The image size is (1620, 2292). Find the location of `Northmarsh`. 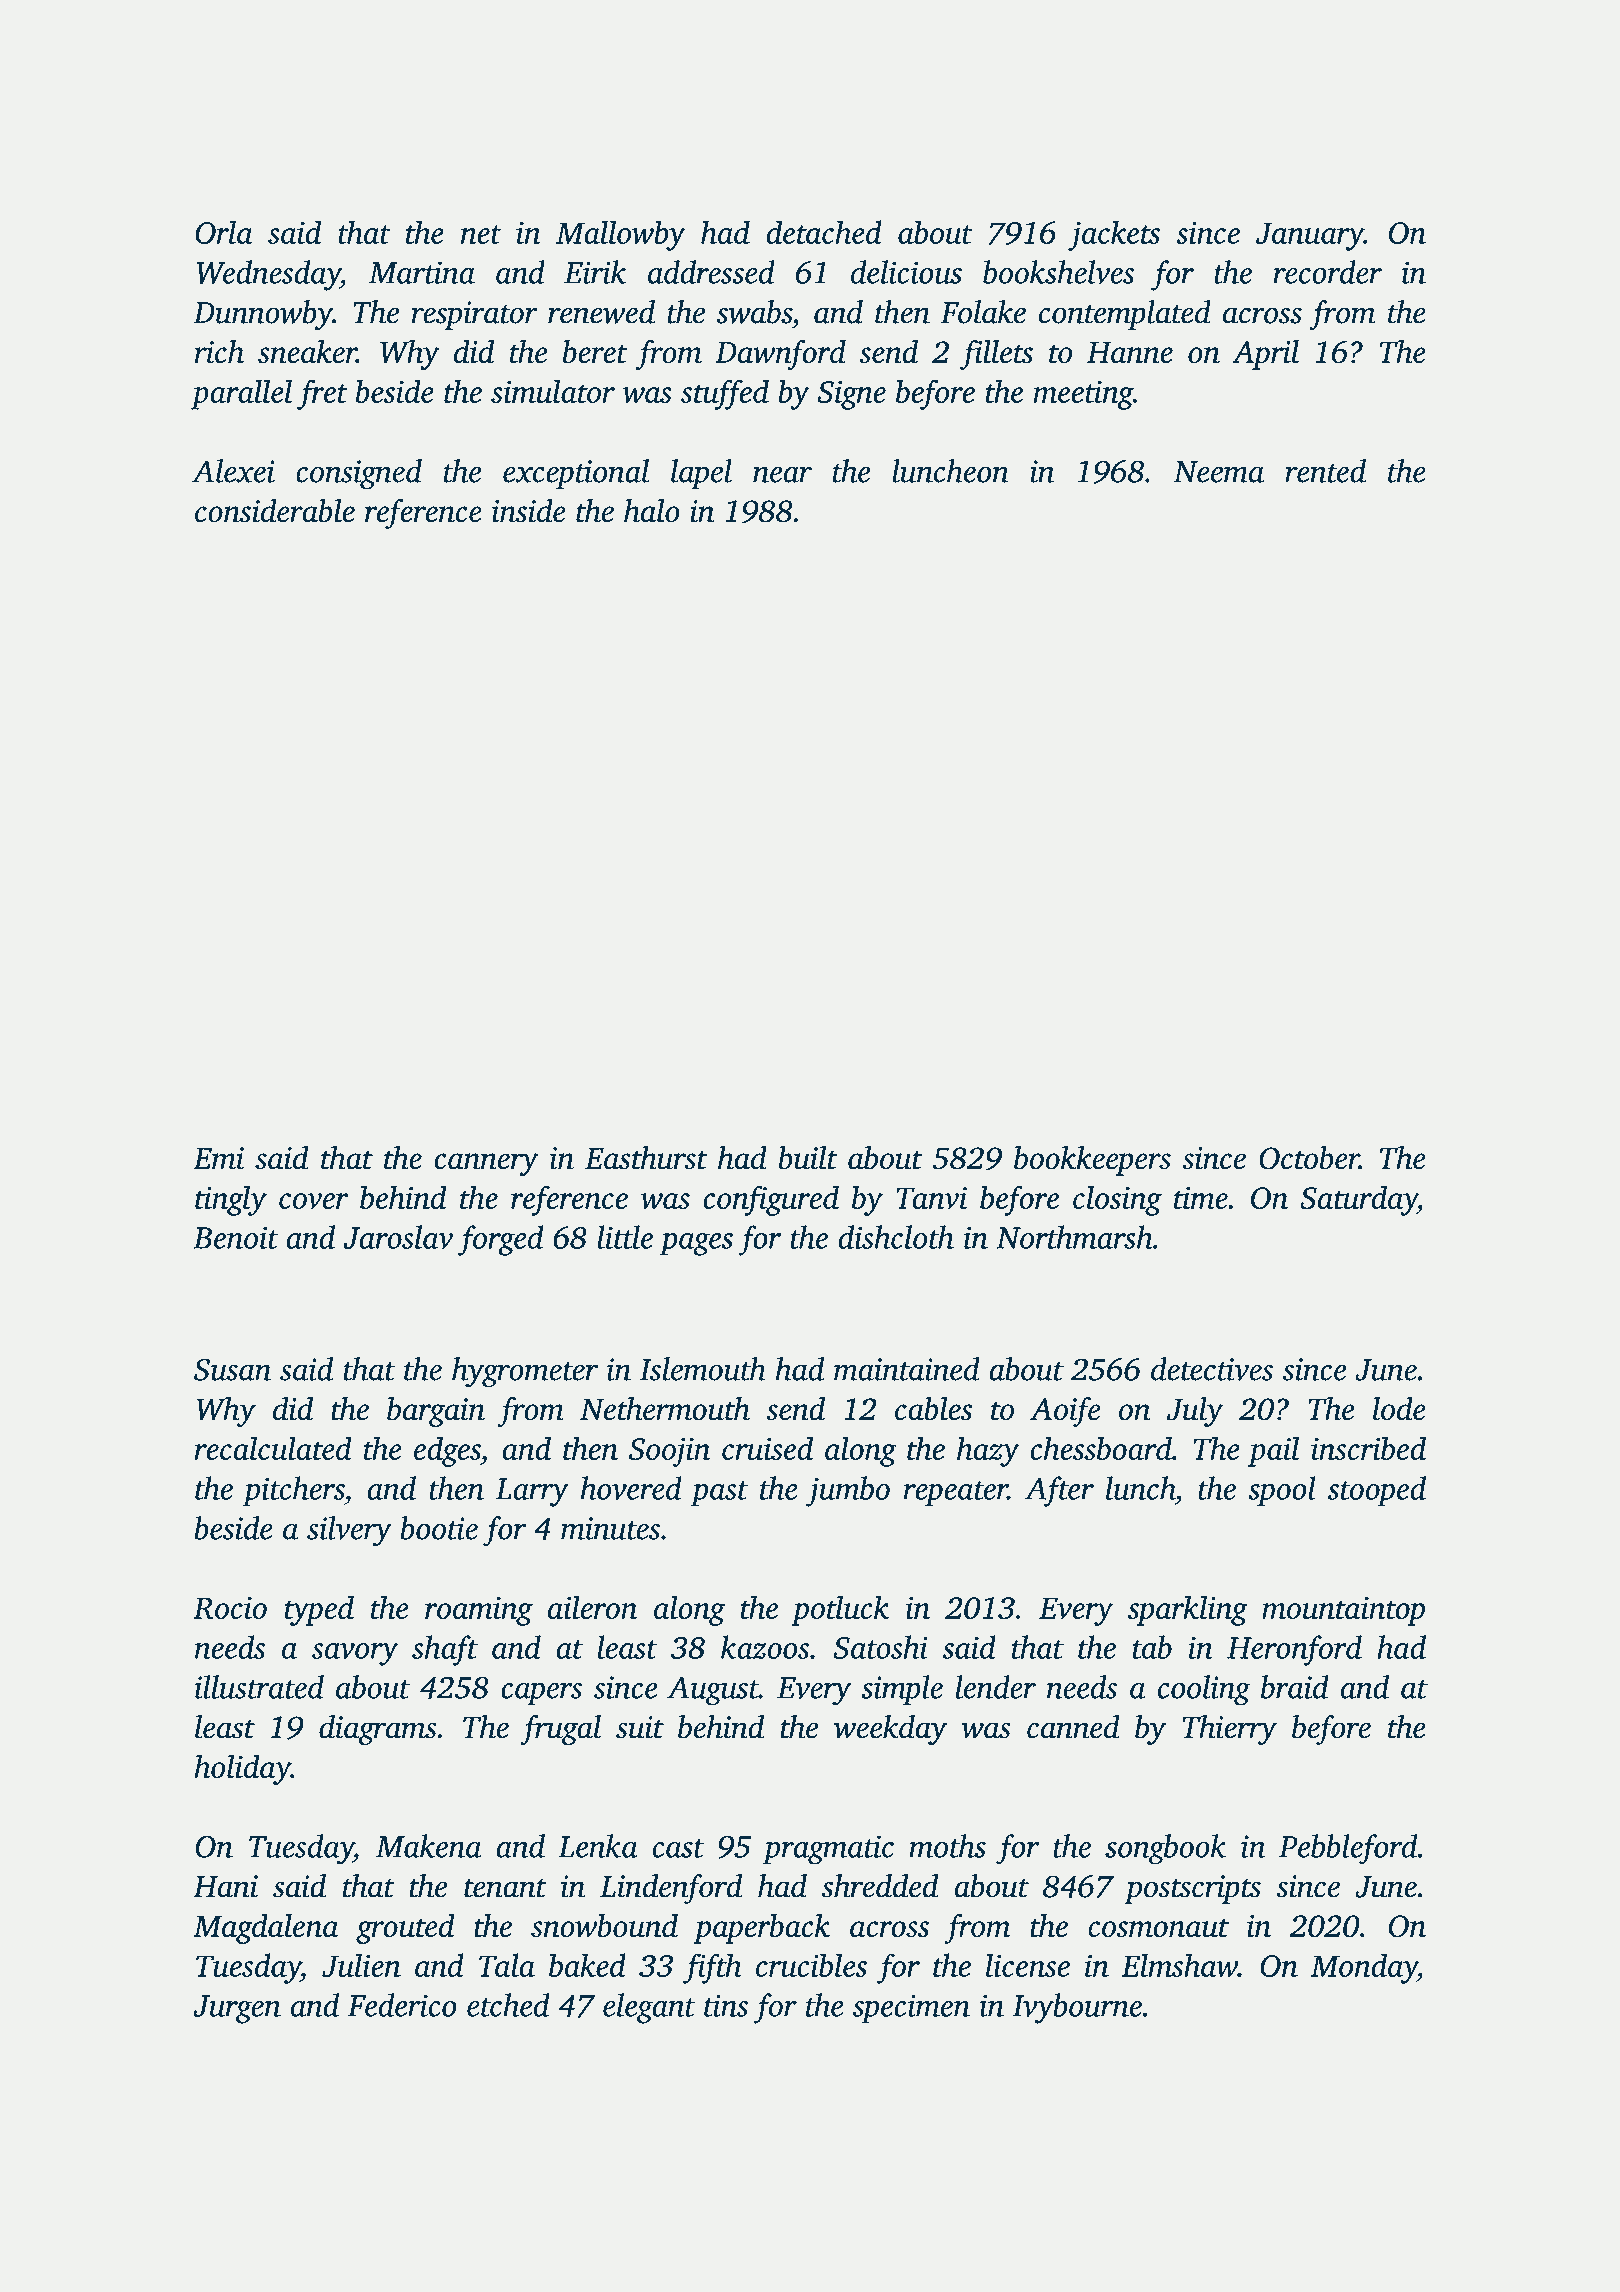

Northmarsh is located at coordinates (1074, 1237).
